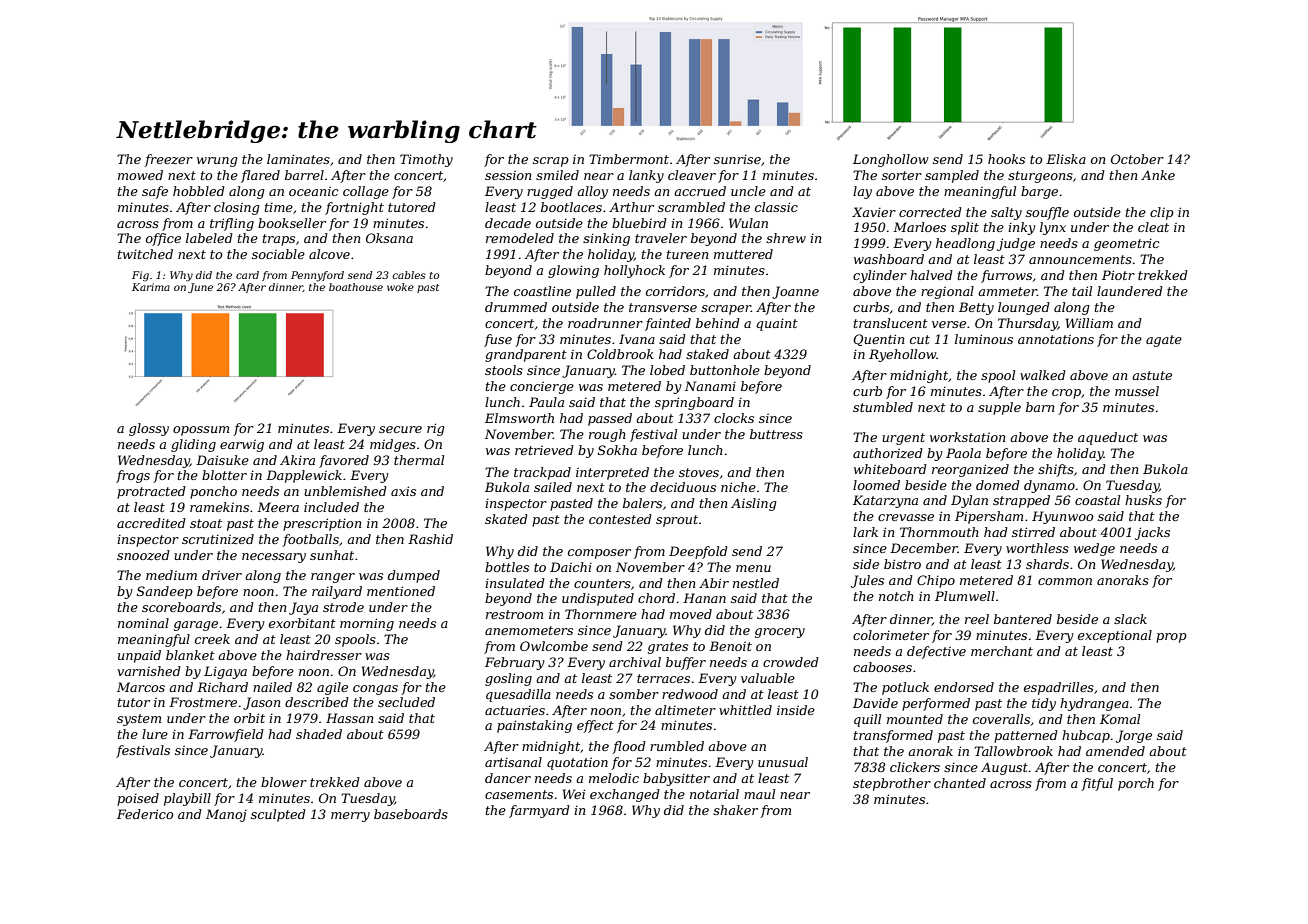  Describe the element at coordinates (356, 287) in the document. I see `boathouse` at that location.
